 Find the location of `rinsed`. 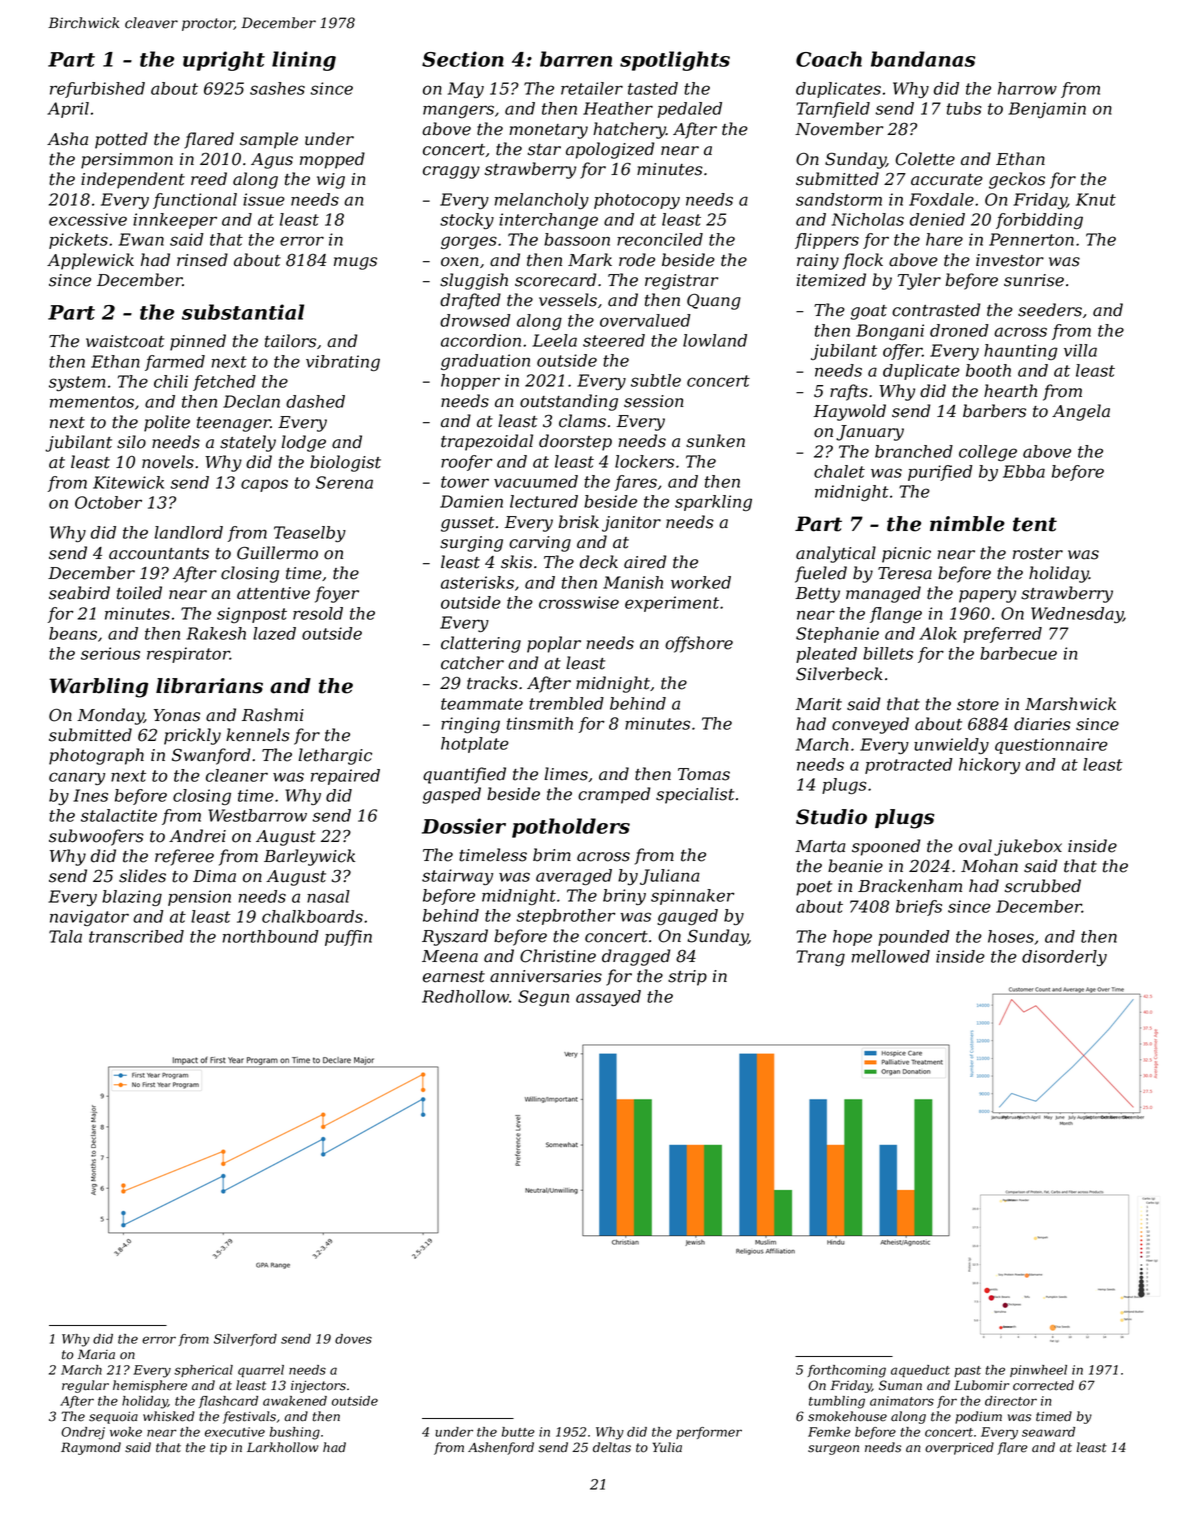

rinsed is located at coordinates (202, 260).
